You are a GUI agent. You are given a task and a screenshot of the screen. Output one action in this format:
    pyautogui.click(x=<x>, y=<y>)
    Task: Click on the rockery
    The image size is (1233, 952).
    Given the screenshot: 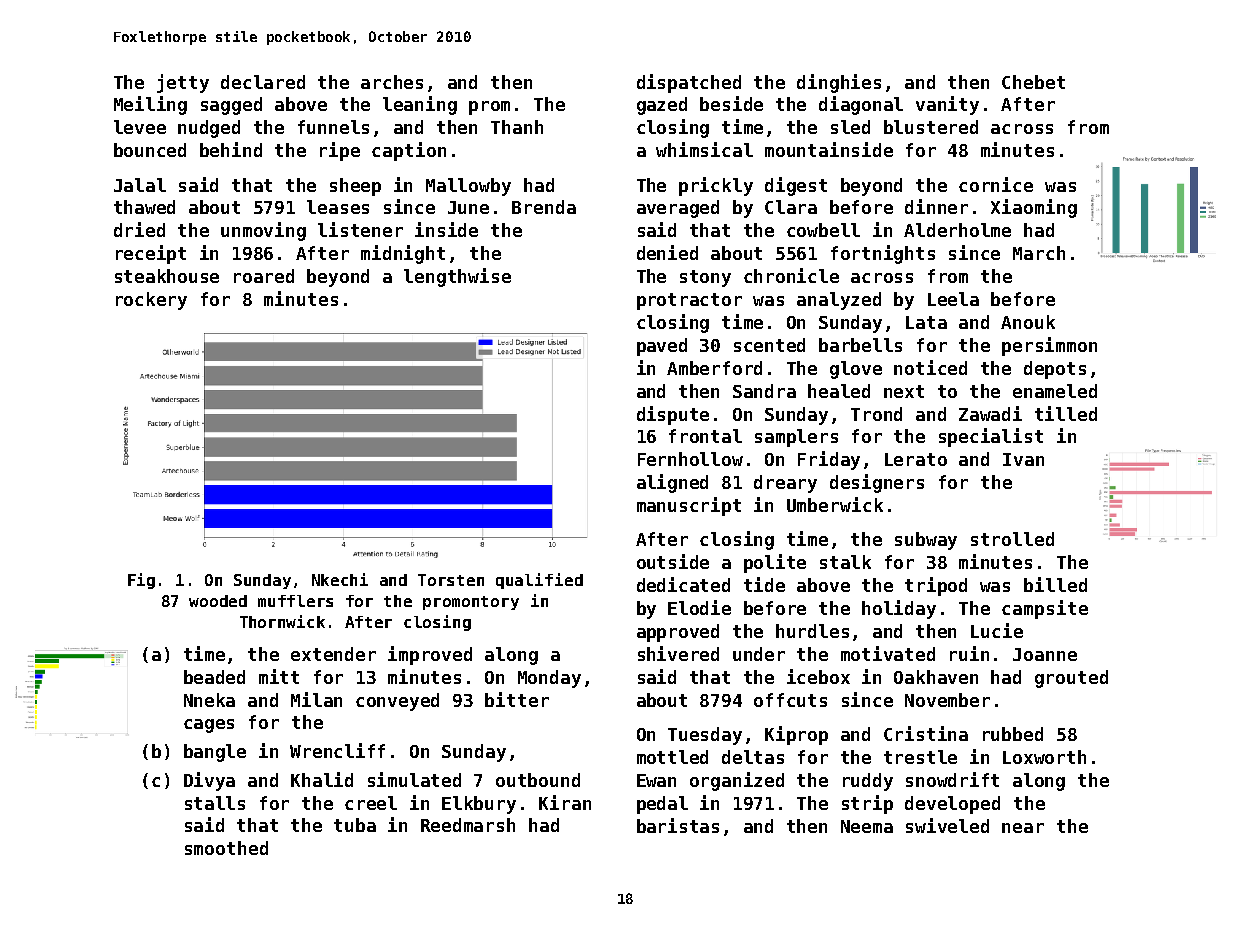 What is the action you would take?
    pyautogui.click(x=151, y=301)
